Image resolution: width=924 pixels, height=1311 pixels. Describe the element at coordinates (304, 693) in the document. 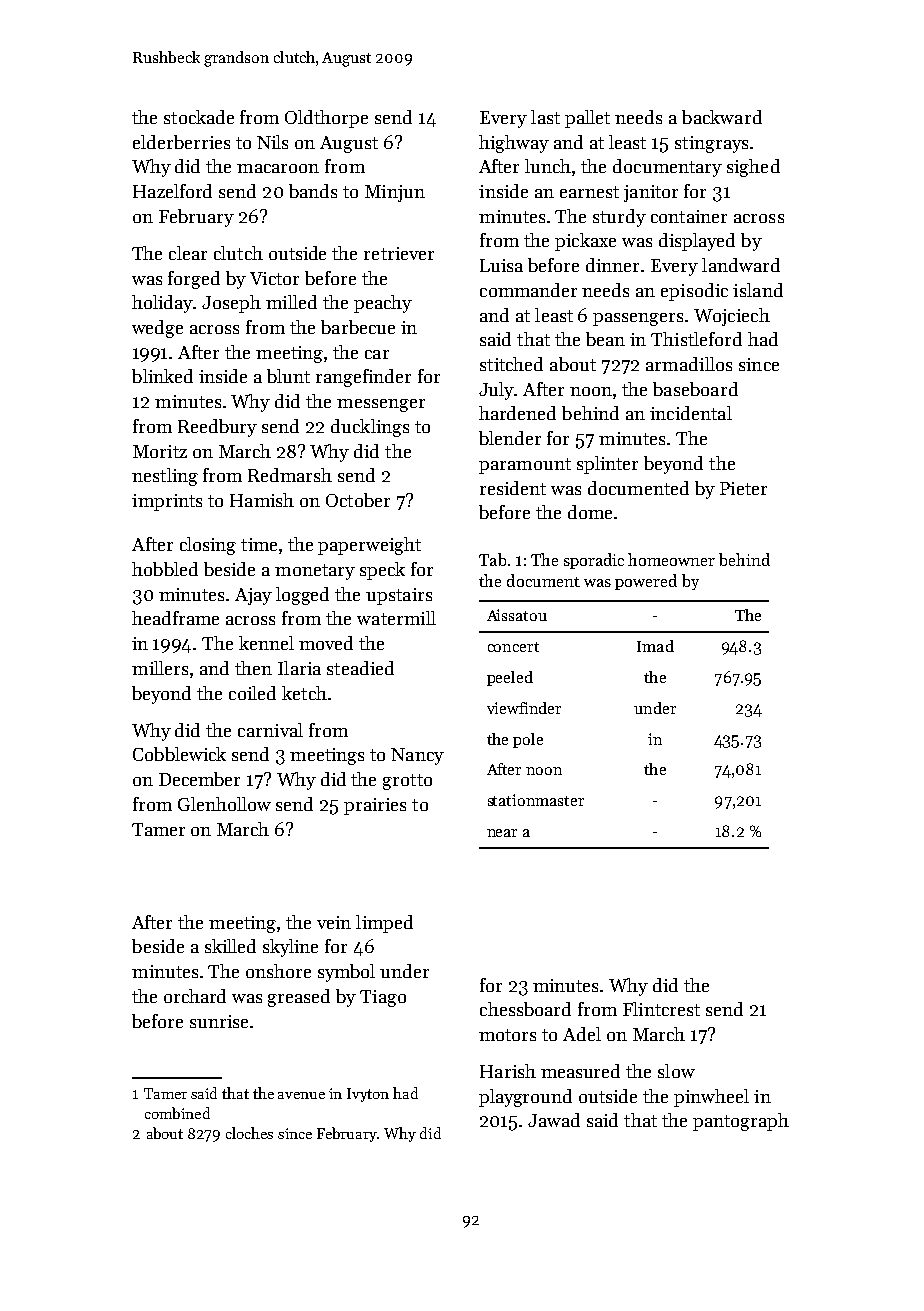

I see `ketch` at that location.
